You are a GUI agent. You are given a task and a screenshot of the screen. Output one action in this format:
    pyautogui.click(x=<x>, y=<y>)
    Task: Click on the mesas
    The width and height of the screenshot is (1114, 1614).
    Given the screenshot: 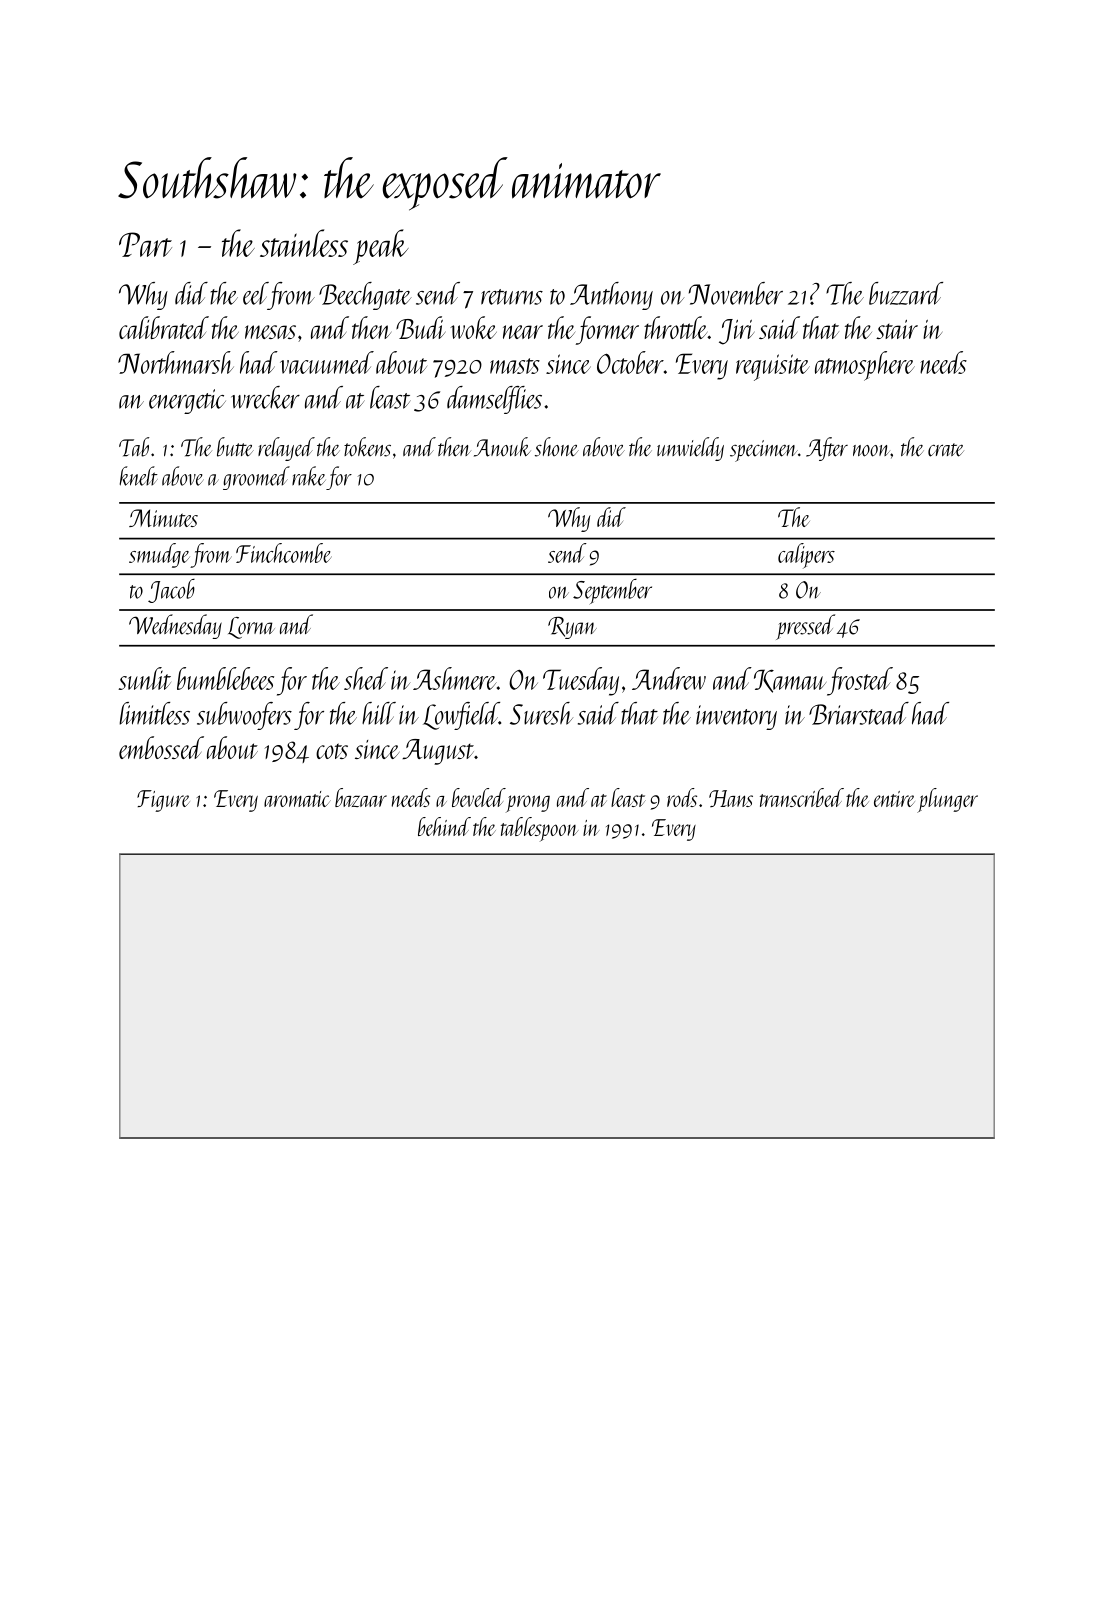 What is the action you would take?
    pyautogui.click(x=270, y=332)
